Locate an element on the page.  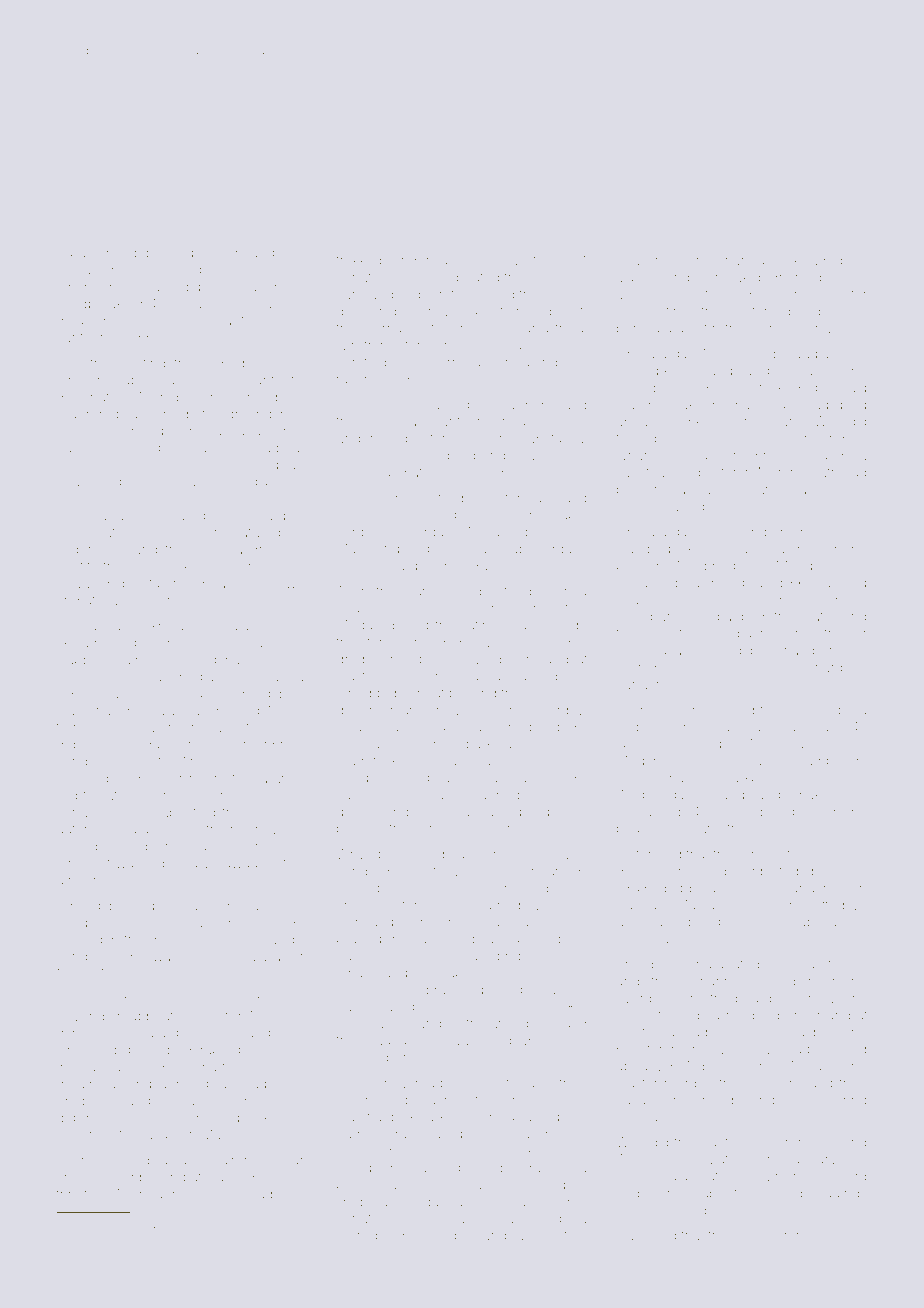
receptionist is located at coordinates (760, 712).
